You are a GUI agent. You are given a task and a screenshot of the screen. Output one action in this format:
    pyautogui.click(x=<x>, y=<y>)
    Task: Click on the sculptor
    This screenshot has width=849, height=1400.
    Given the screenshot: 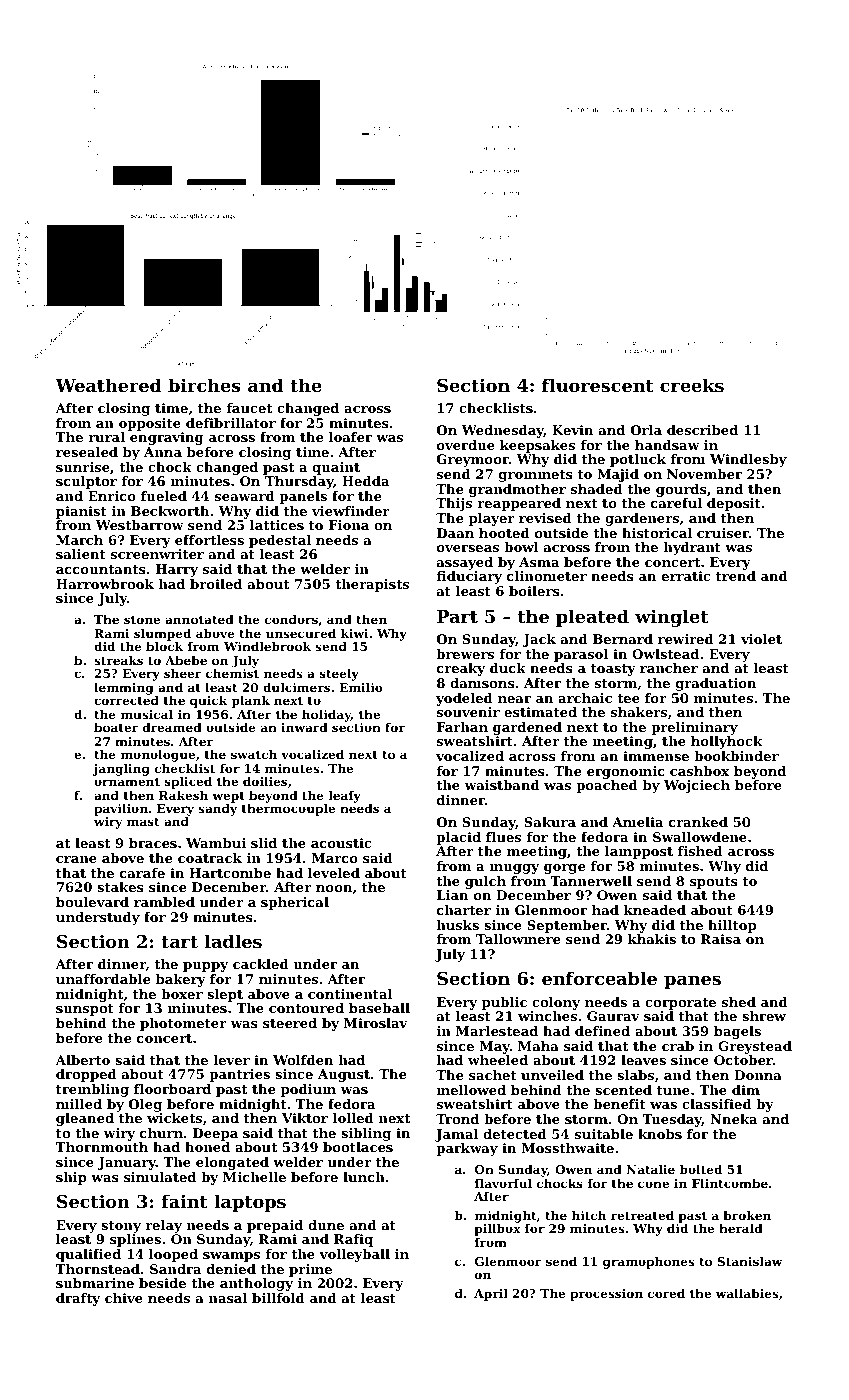 What is the action you would take?
    pyautogui.click(x=86, y=482)
